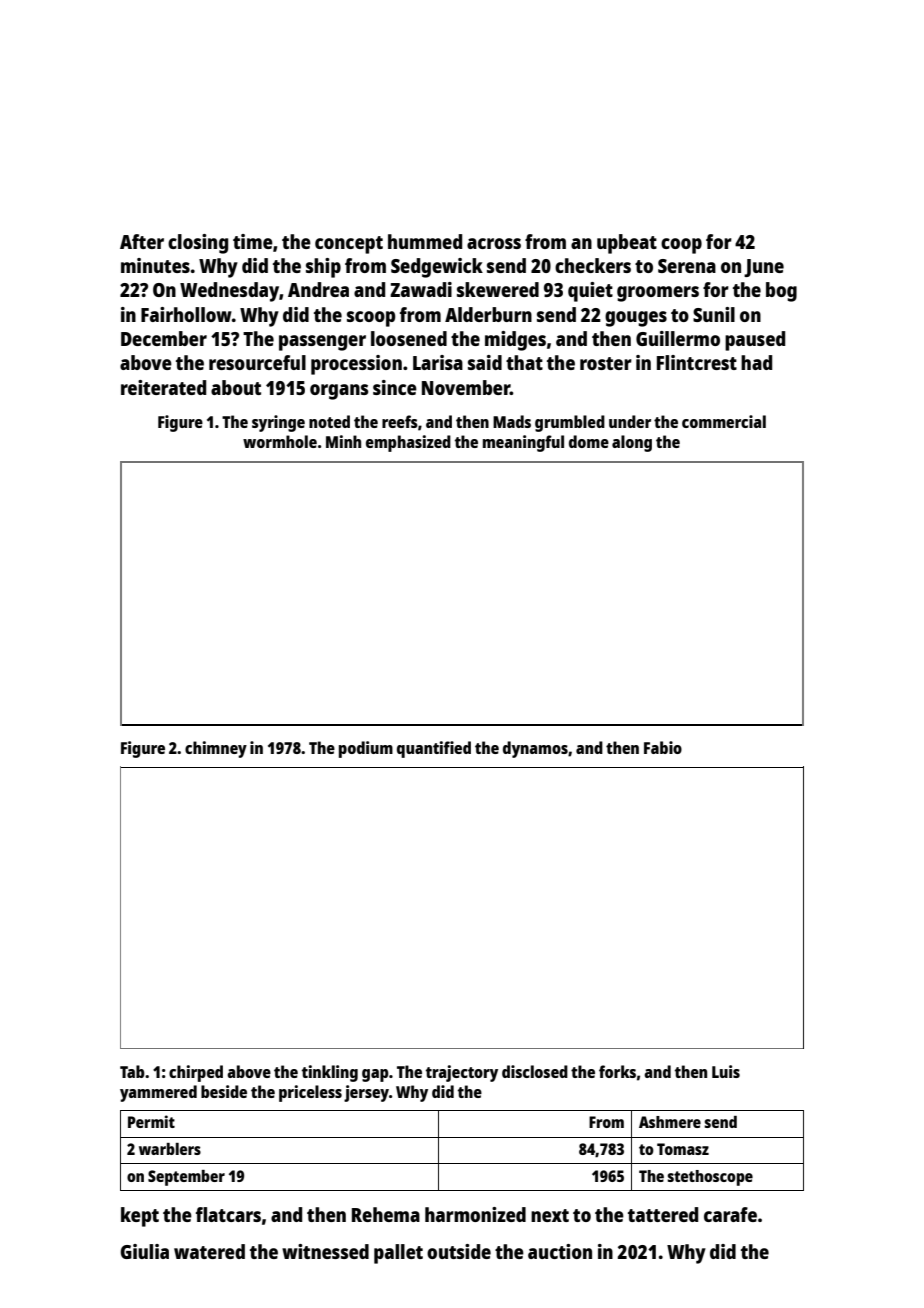 The height and width of the screenshot is (1308, 924). What do you see at coordinates (632, 443) in the screenshot?
I see `along` at bounding box center [632, 443].
